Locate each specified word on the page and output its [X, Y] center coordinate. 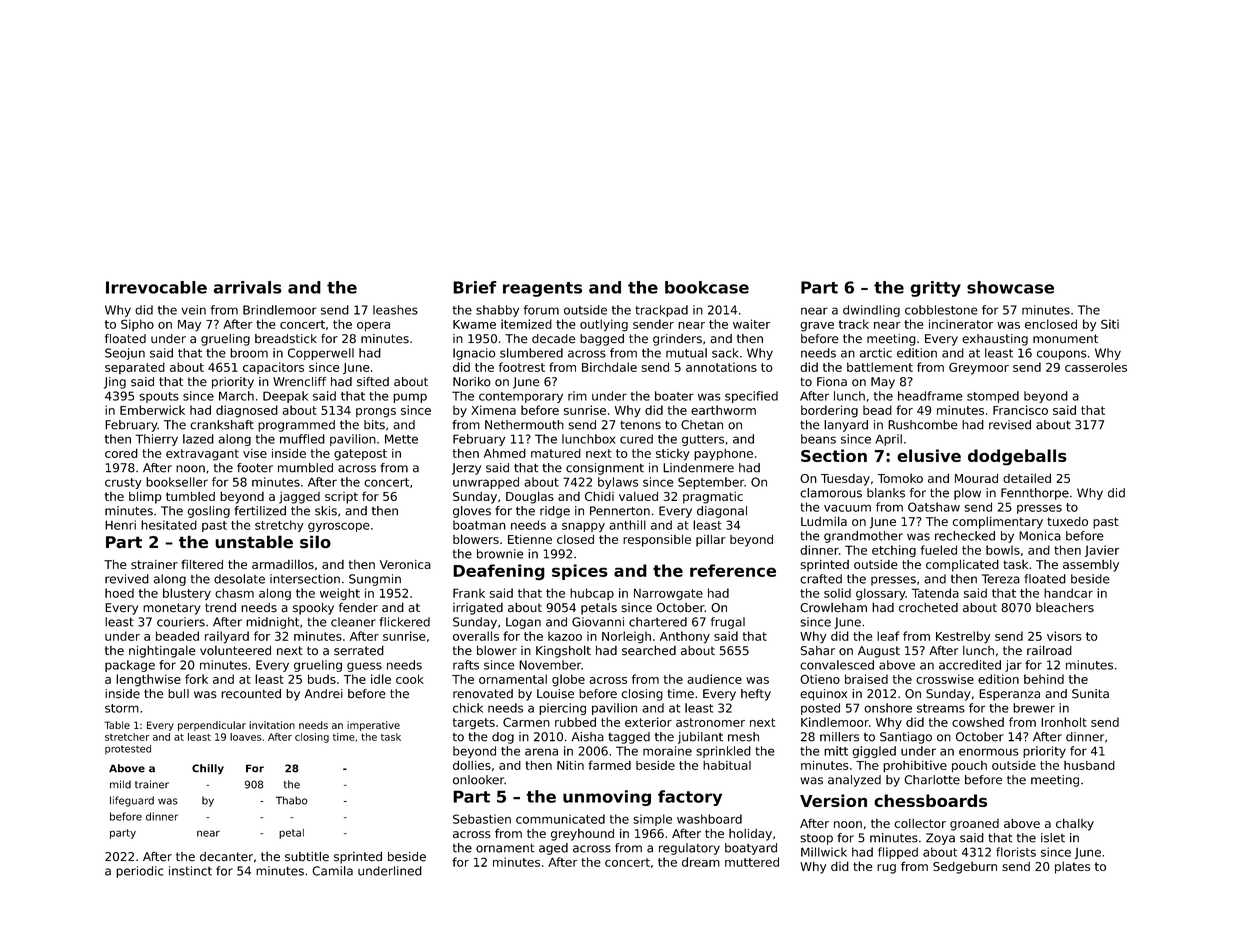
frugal [728, 623]
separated [135, 368]
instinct [190, 871]
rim [577, 396]
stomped [993, 397]
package [130, 666]
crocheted [928, 608]
